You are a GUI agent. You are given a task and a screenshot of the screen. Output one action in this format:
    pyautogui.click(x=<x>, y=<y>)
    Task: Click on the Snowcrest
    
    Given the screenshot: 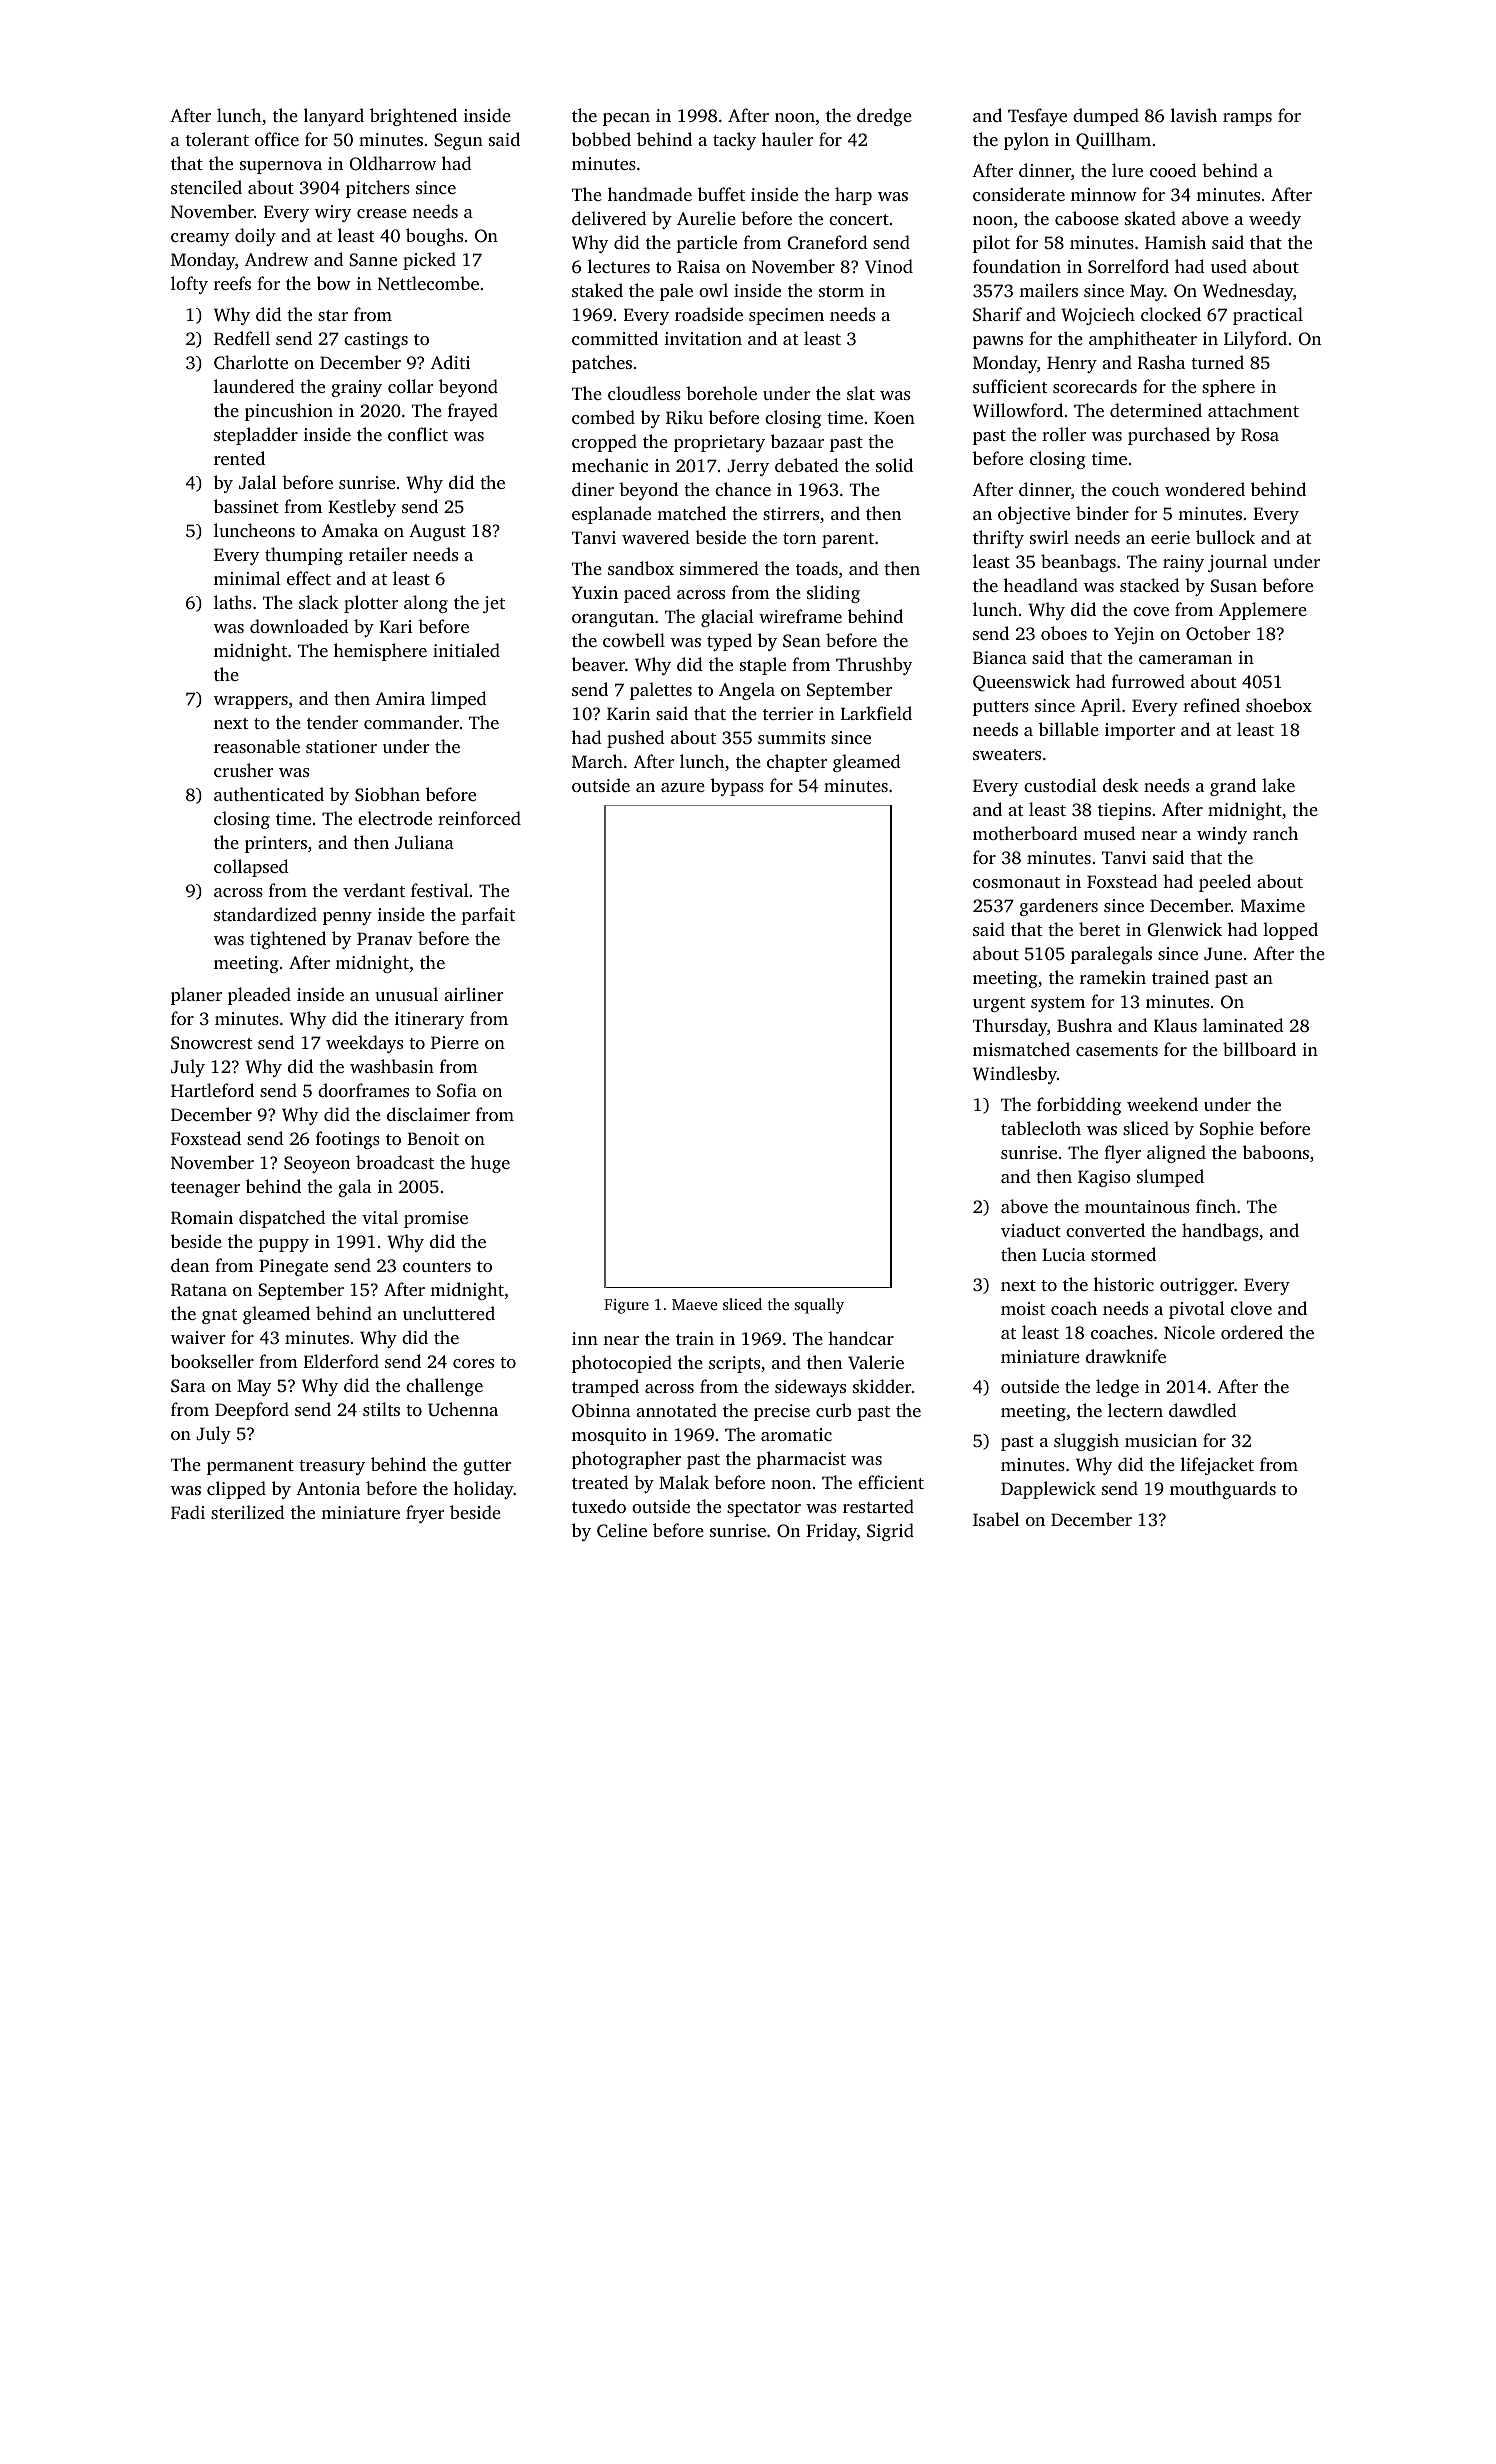 What is the action you would take?
    pyautogui.click(x=212, y=1043)
